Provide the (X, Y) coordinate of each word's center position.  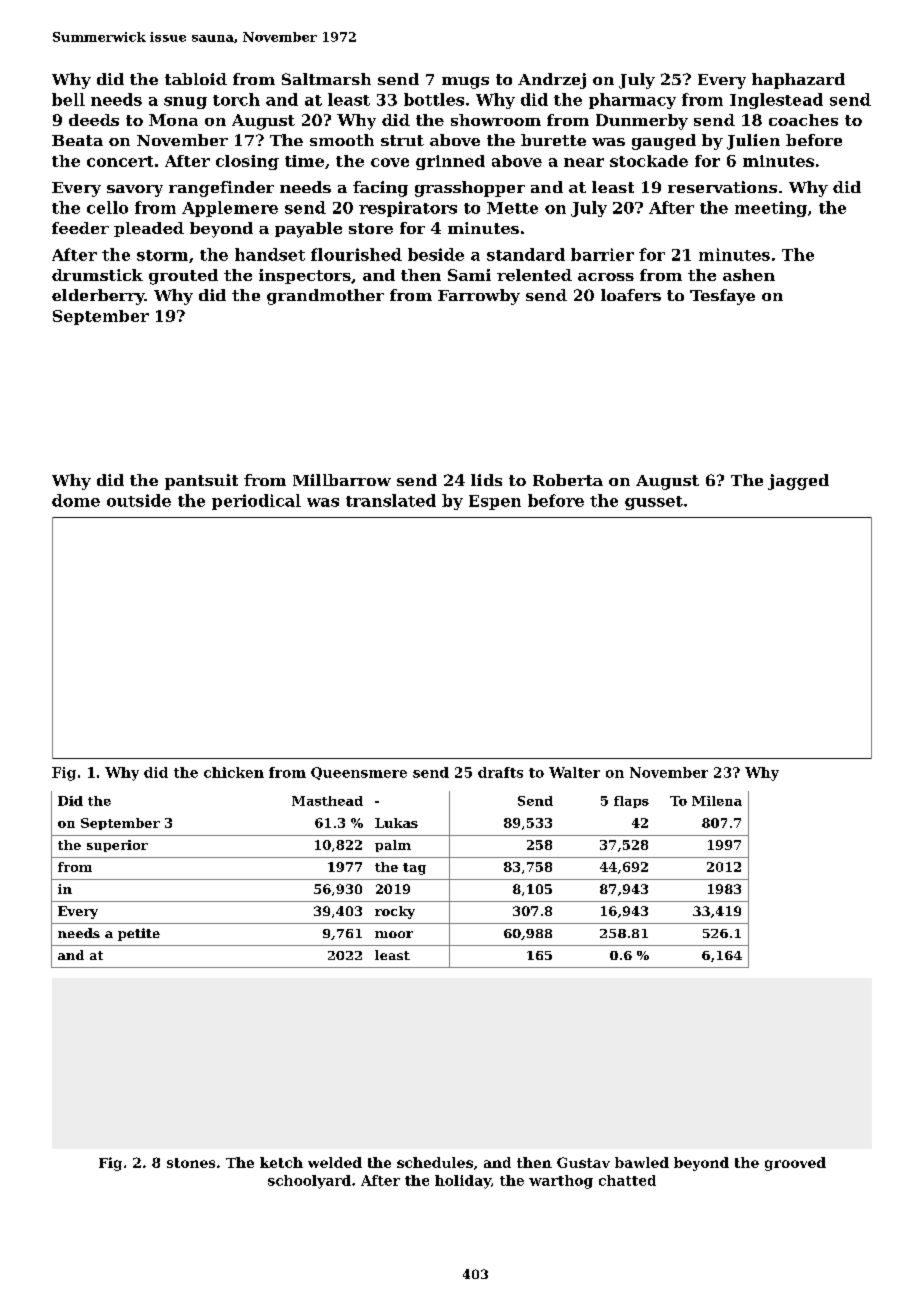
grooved (795, 1164)
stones (191, 1163)
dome (76, 500)
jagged (798, 482)
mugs (465, 83)
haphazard (798, 81)
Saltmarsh (326, 79)
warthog (561, 1182)
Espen (495, 502)
